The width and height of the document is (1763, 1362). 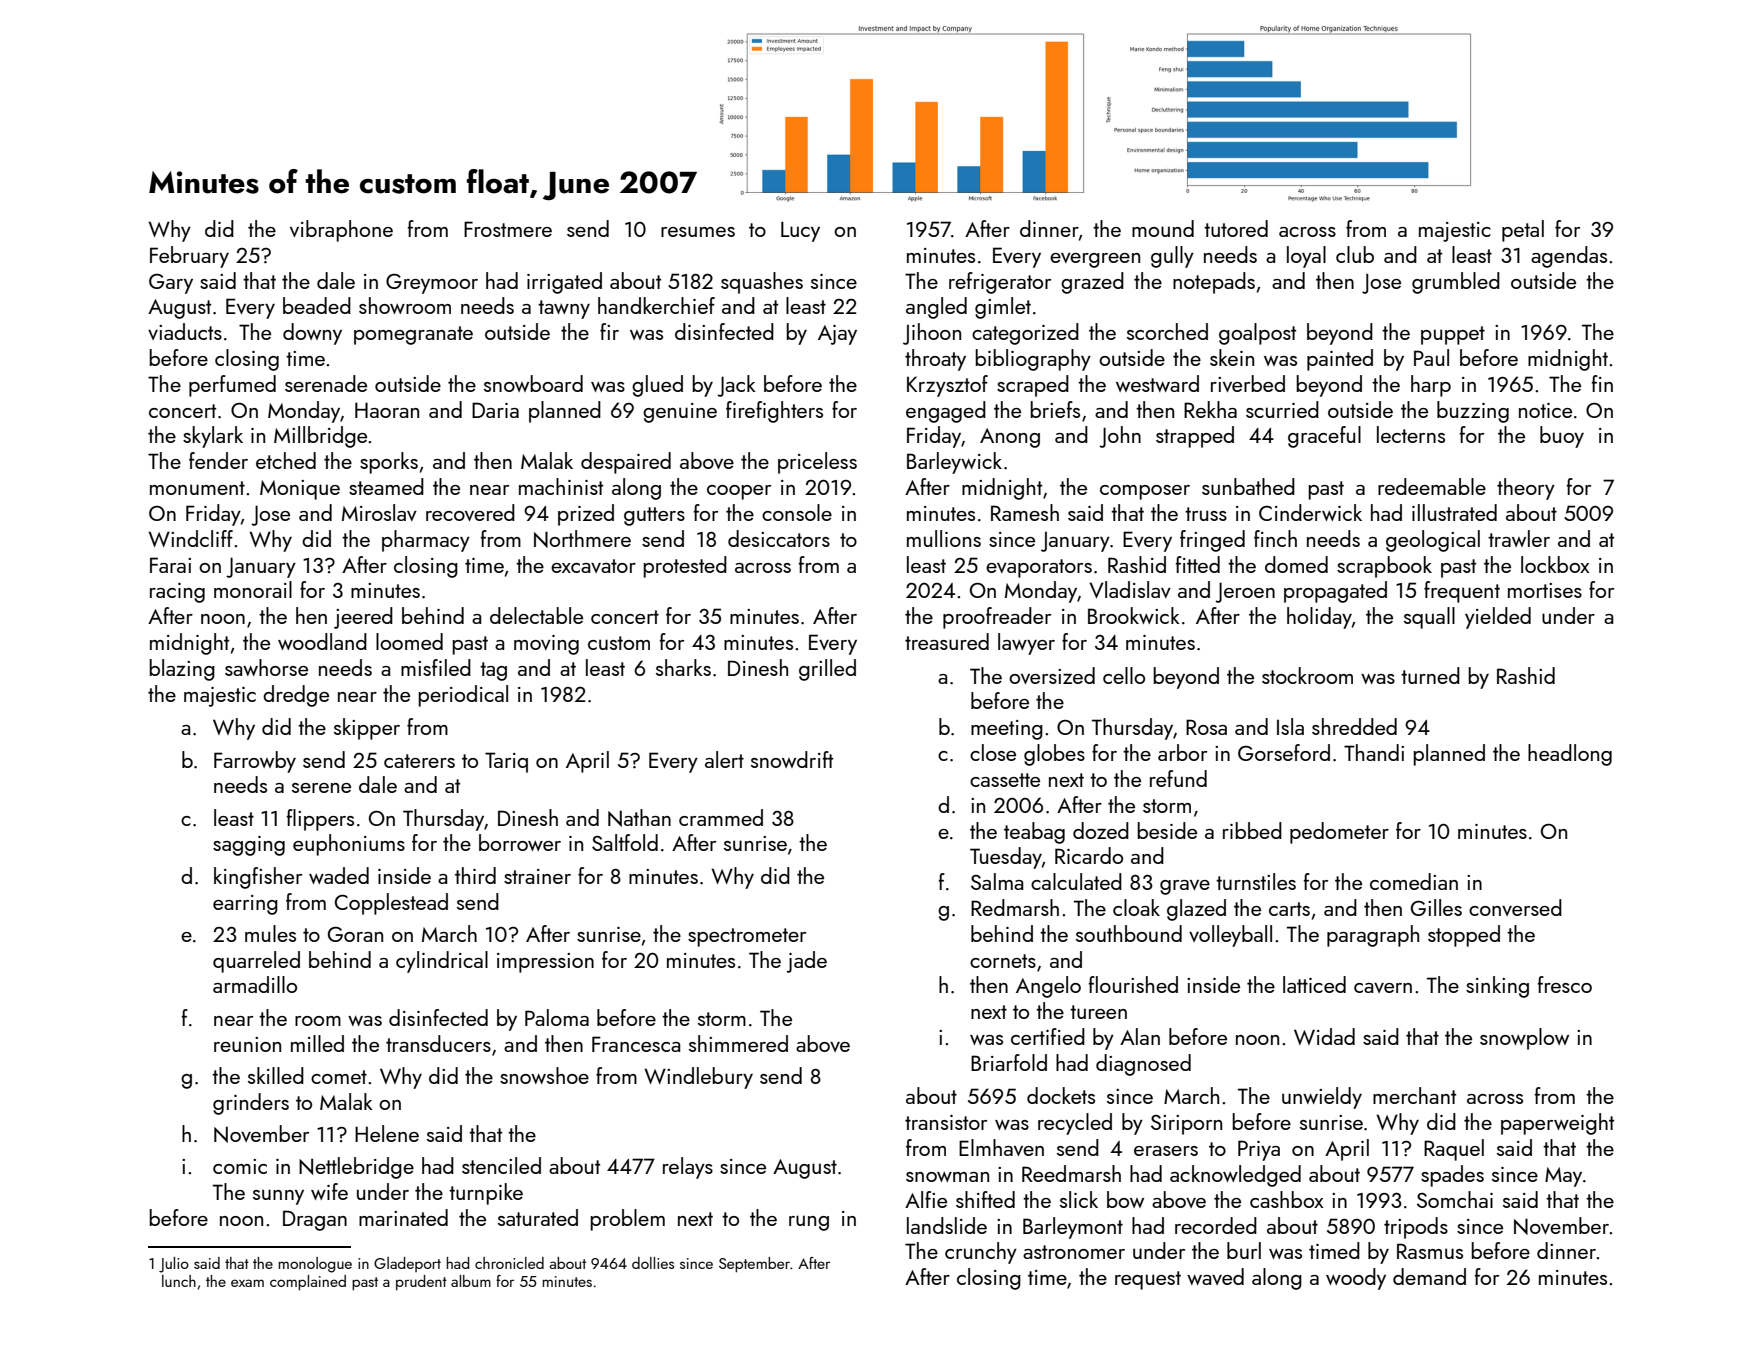 I want to click on Lucy, so click(x=800, y=231).
